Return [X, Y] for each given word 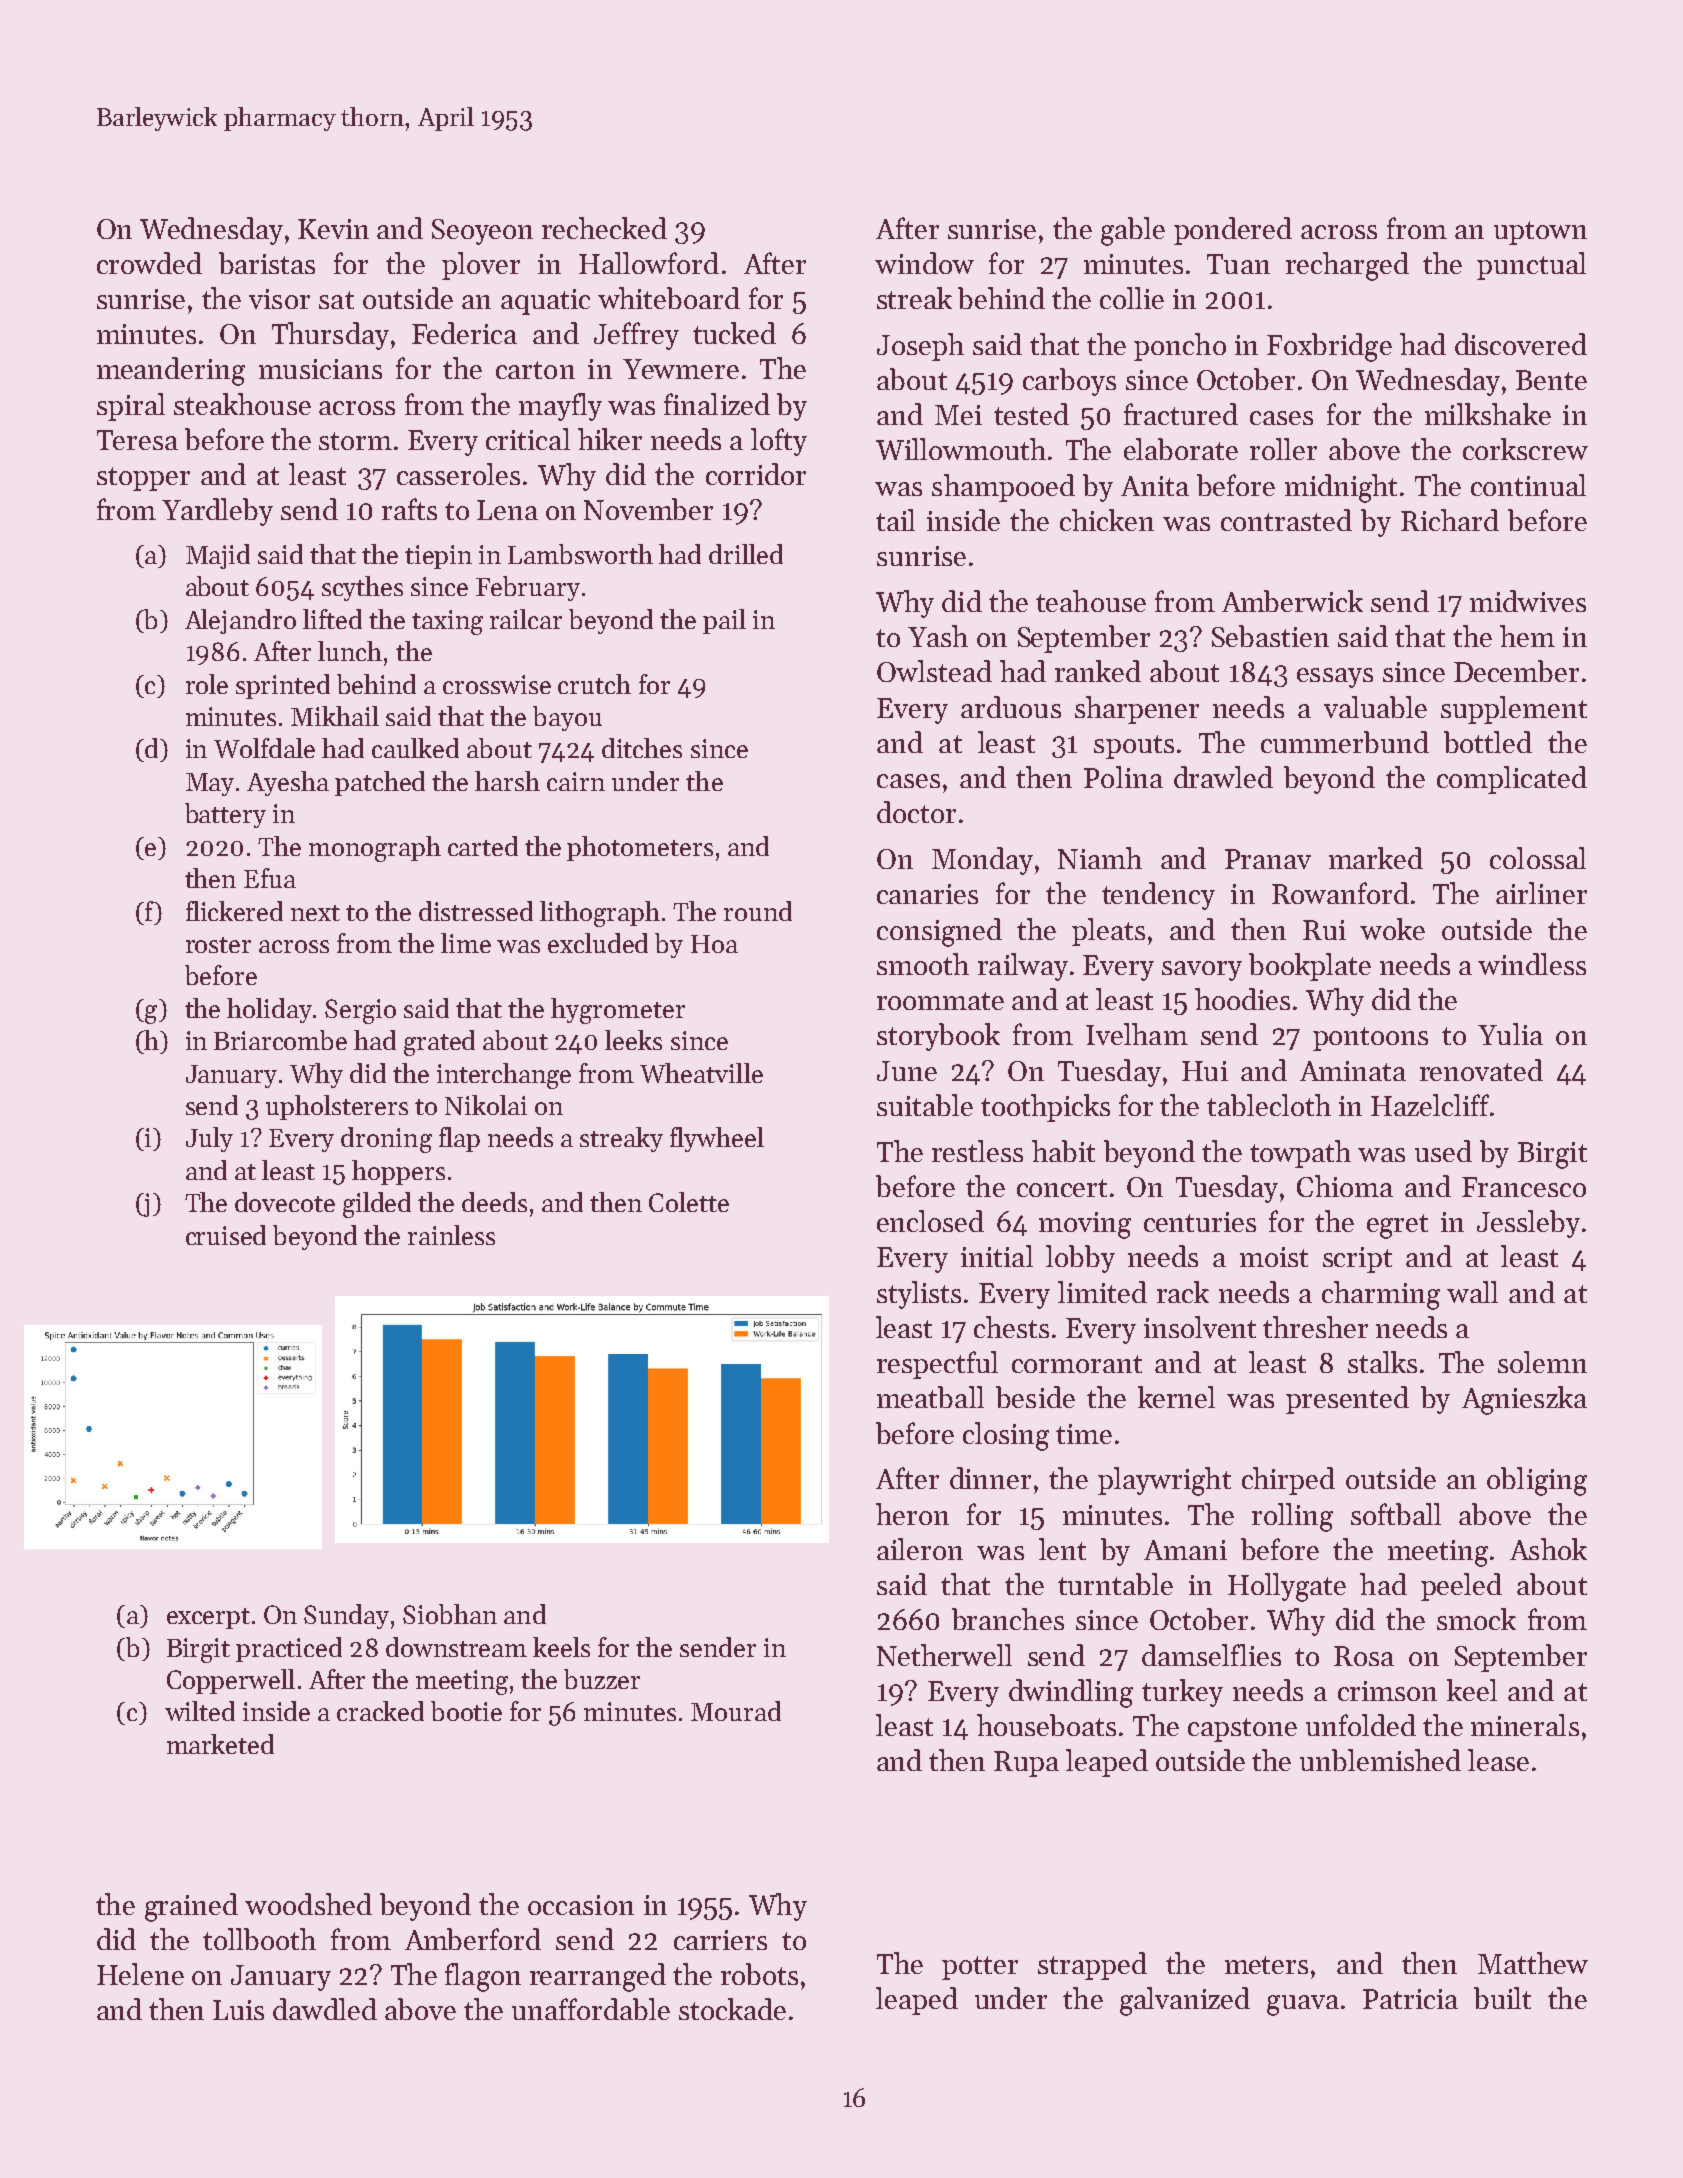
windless [1532, 964]
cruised [226, 1235]
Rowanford [1340, 893]
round [758, 911]
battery [225, 815]
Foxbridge [1329, 347]
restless [977, 1151]
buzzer [602, 1679]
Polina [1123, 777]
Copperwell [231, 1681]
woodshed [308, 1904]
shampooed [1003, 488]
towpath [1300, 1154]
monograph [375, 849]
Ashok [1548, 1549]
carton [535, 370]
